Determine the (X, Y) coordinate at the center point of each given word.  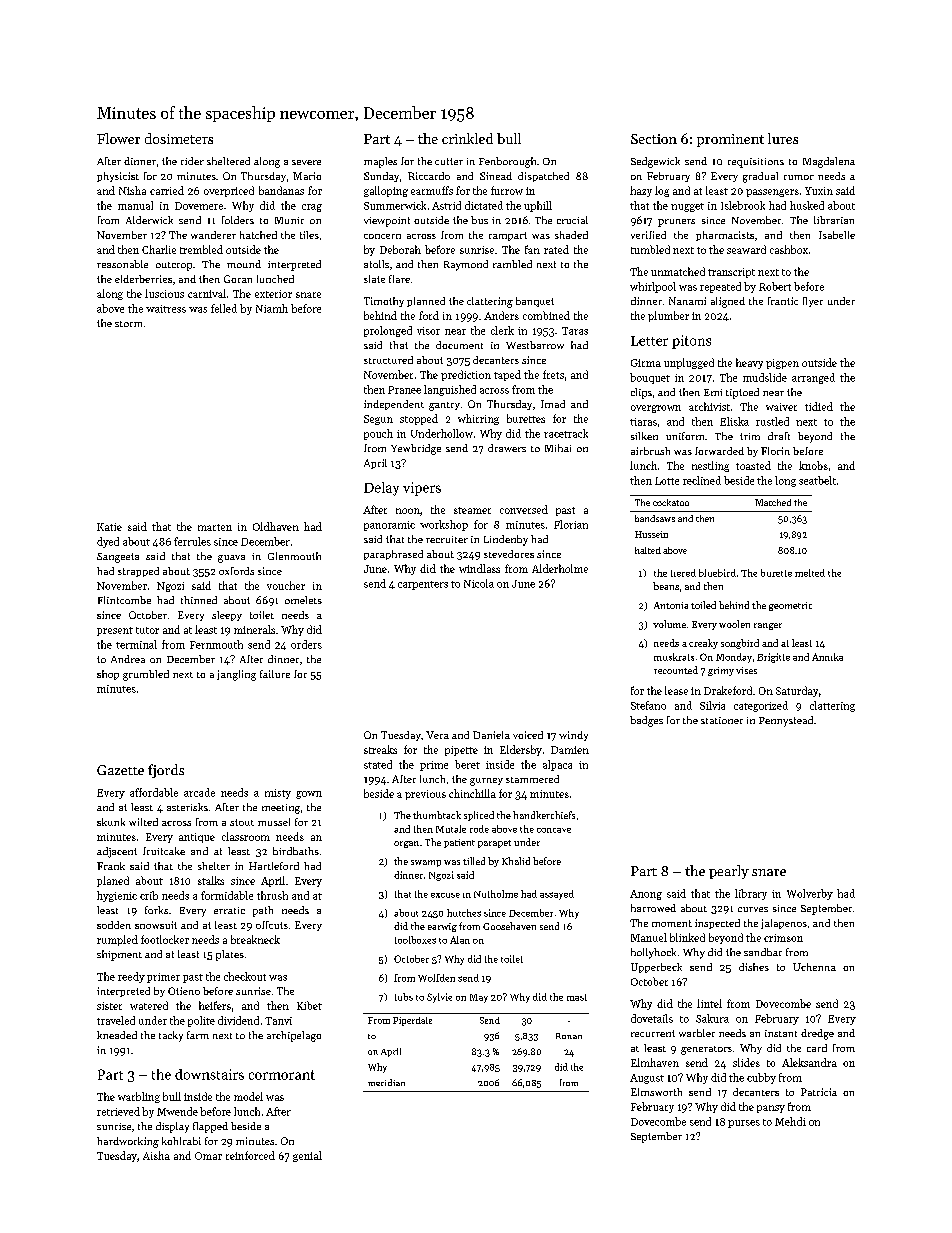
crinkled (467, 138)
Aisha (156, 1155)
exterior (273, 294)
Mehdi (790, 1121)
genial (307, 1156)
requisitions (756, 163)
